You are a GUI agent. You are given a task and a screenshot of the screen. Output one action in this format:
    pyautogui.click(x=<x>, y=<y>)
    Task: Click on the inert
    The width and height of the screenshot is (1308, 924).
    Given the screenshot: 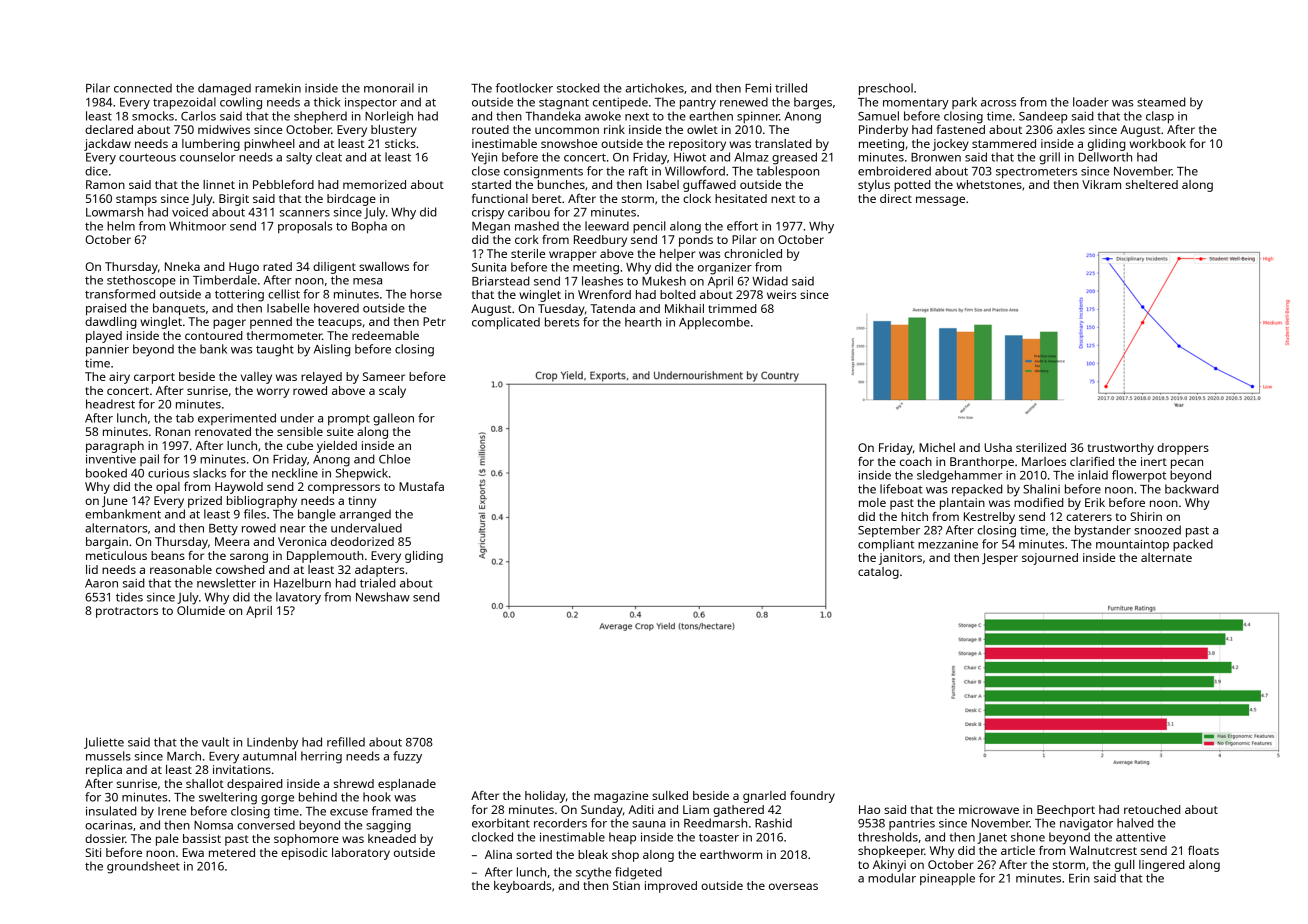 What is the action you would take?
    pyautogui.click(x=1154, y=461)
